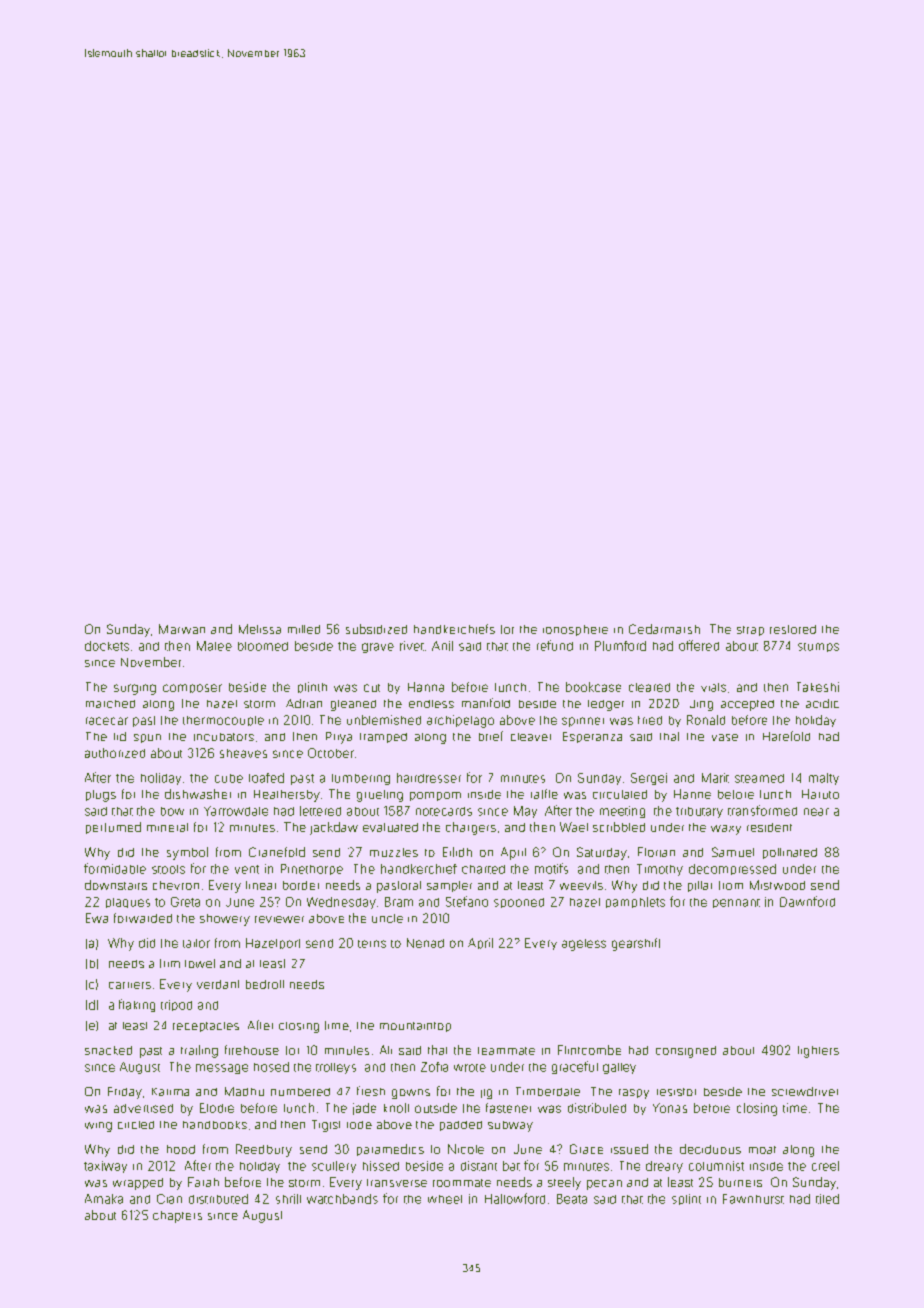 This document has width=924, height=1308. Describe the element at coordinates (686, 1199) in the document. I see `splint` at that location.
